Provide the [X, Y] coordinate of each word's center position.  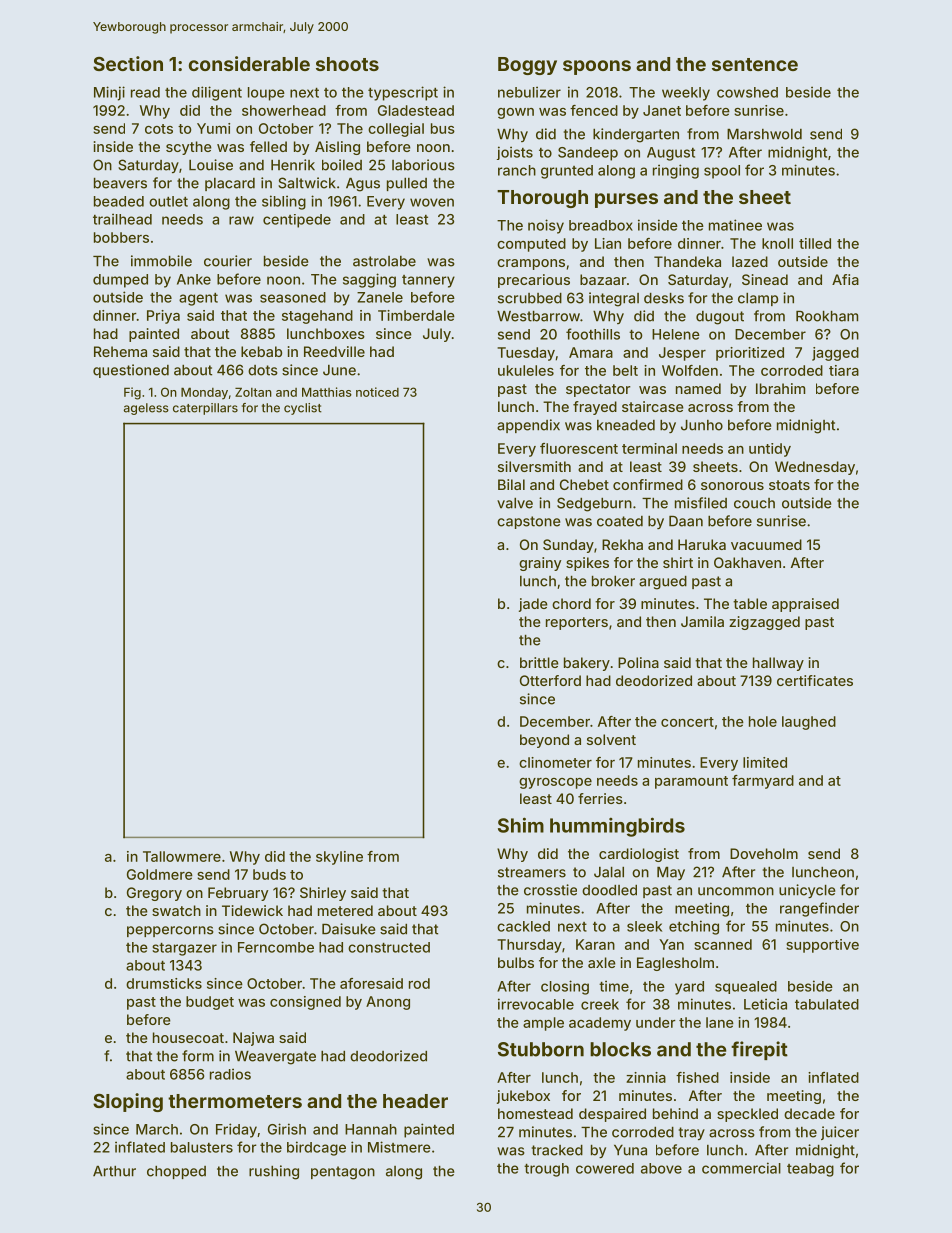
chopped [176, 1172]
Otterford [550, 680]
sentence [755, 64]
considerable [249, 63]
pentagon [343, 1173]
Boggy [527, 66]
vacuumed [766, 544]
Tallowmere [182, 856]
